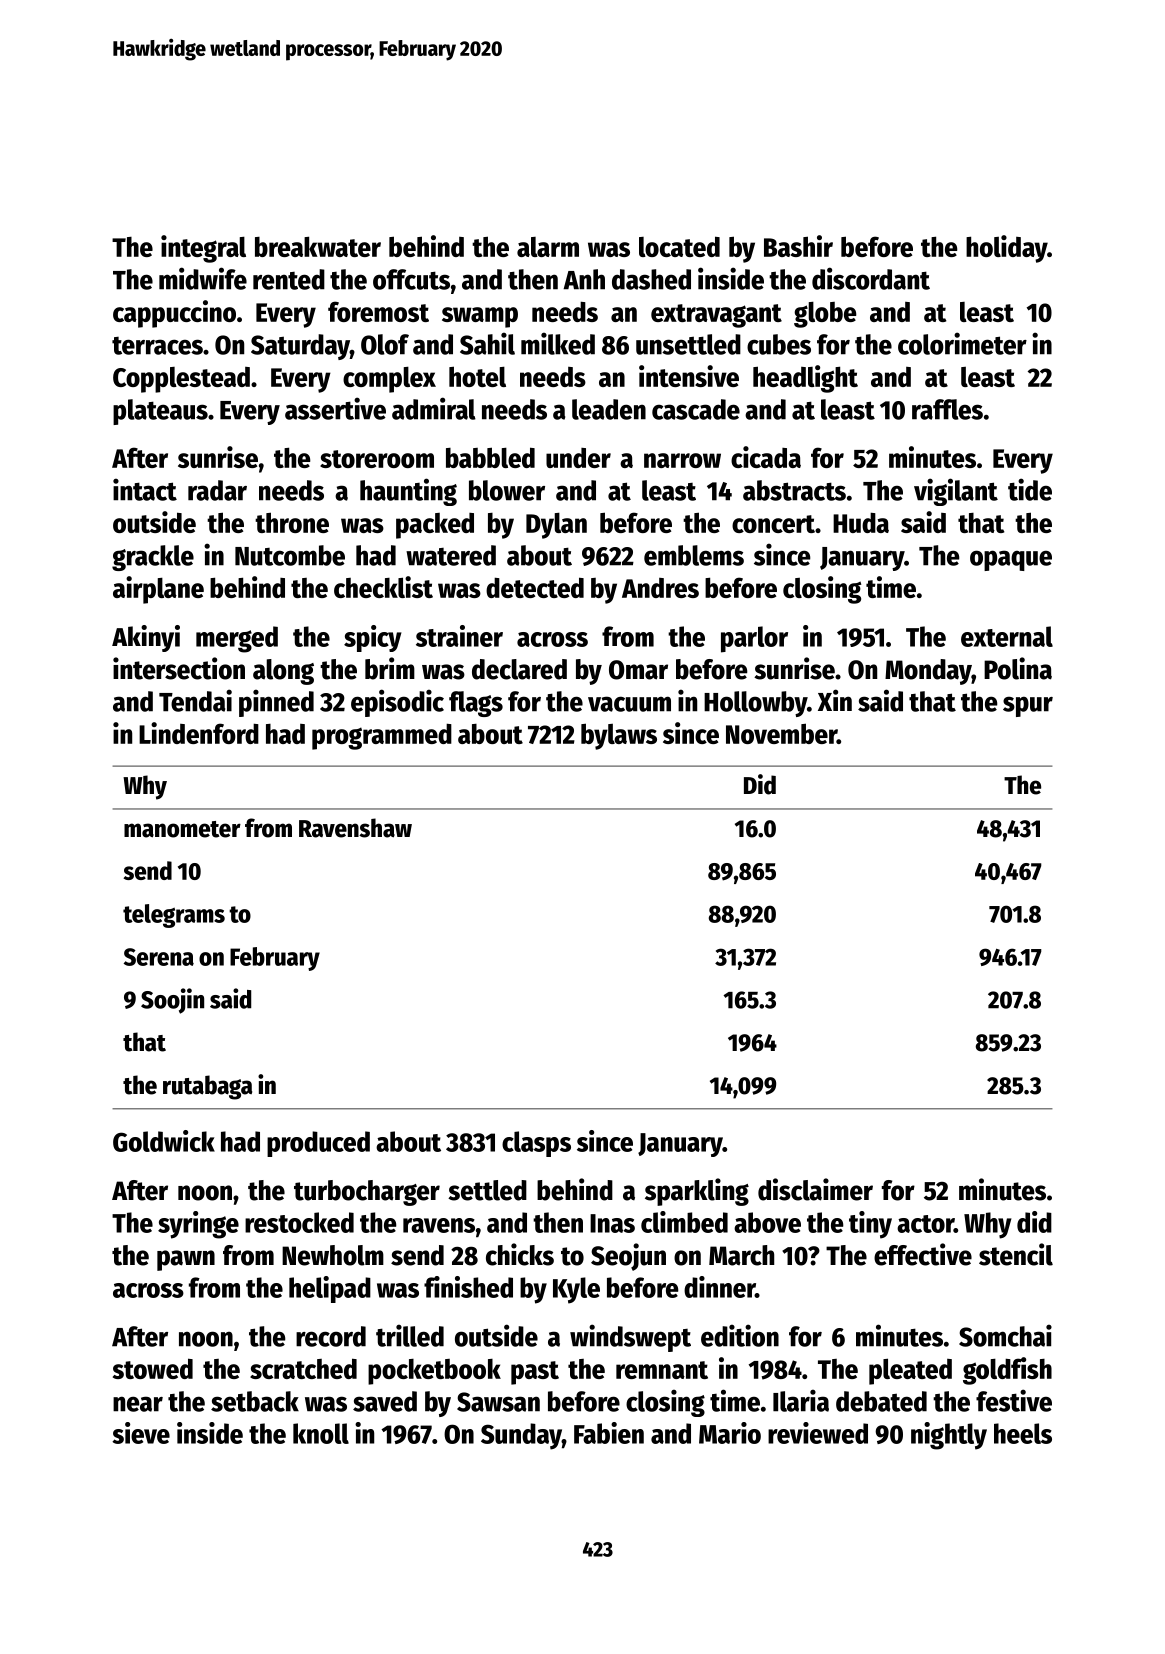 Image resolution: width=1165 pixels, height=1654 pixels. Describe the element at coordinates (318, 1144) in the document. I see `produced` at that location.
